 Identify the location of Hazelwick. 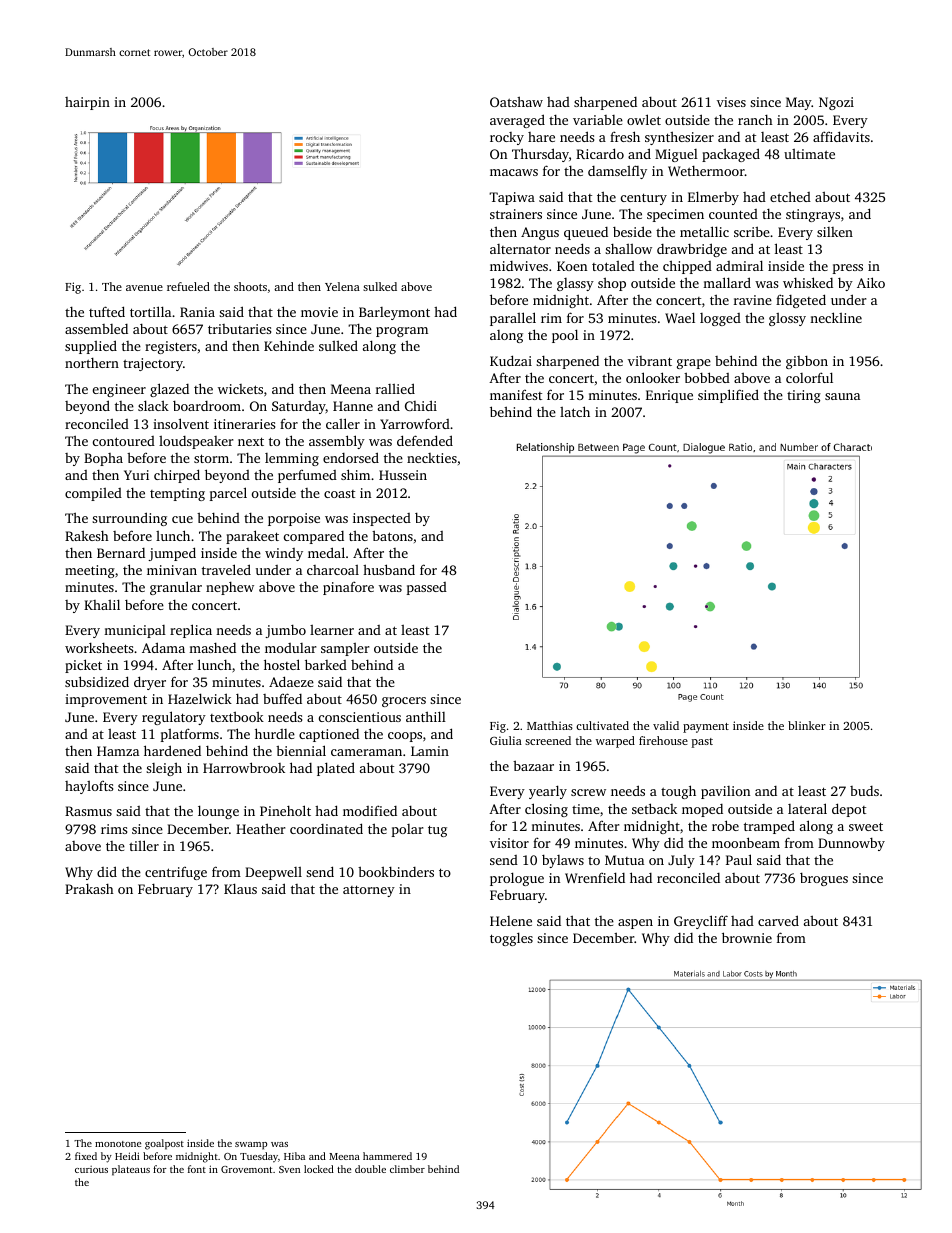
(200, 698).
